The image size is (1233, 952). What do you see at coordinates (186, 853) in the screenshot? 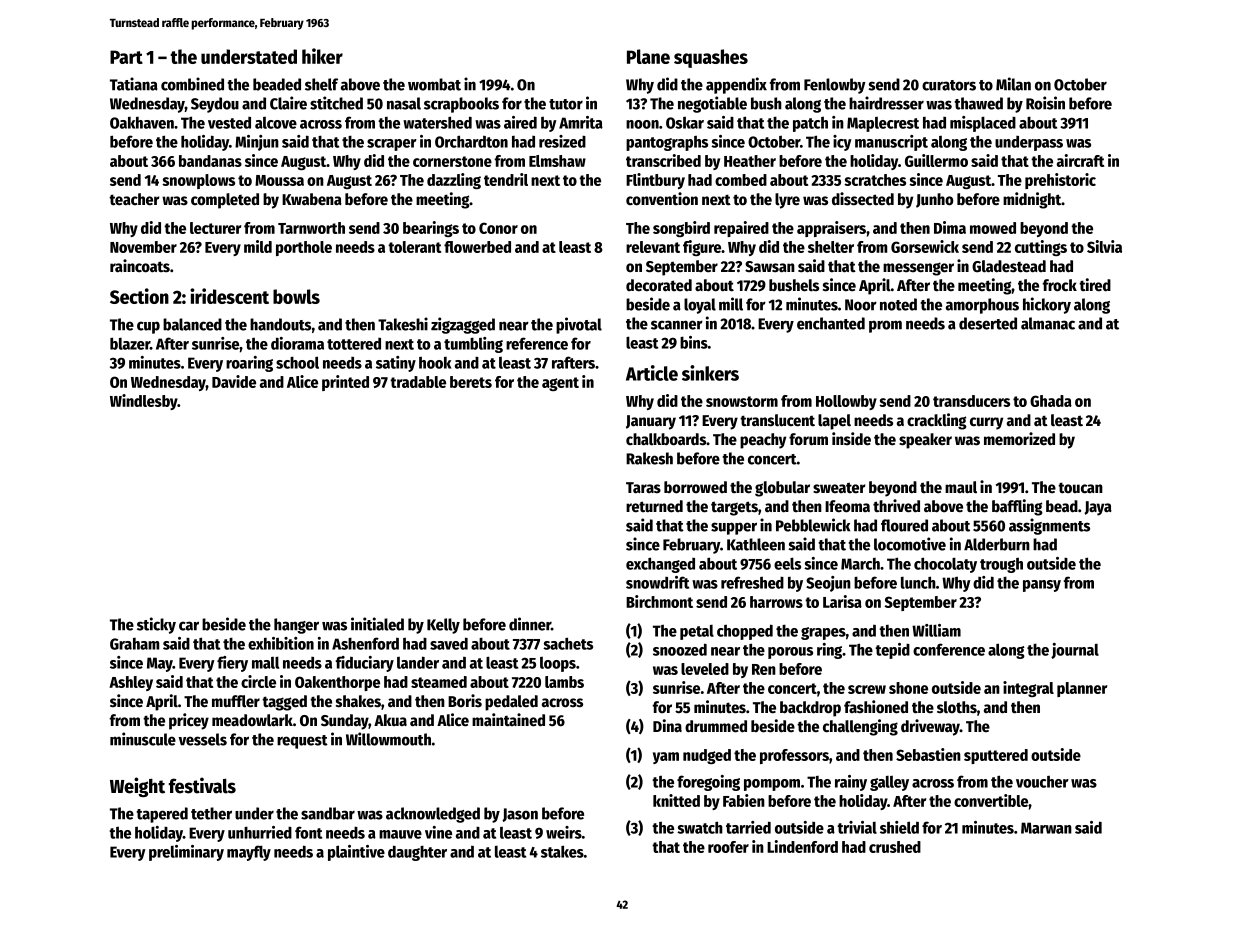
I see `preliminary` at bounding box center [186, 853].
